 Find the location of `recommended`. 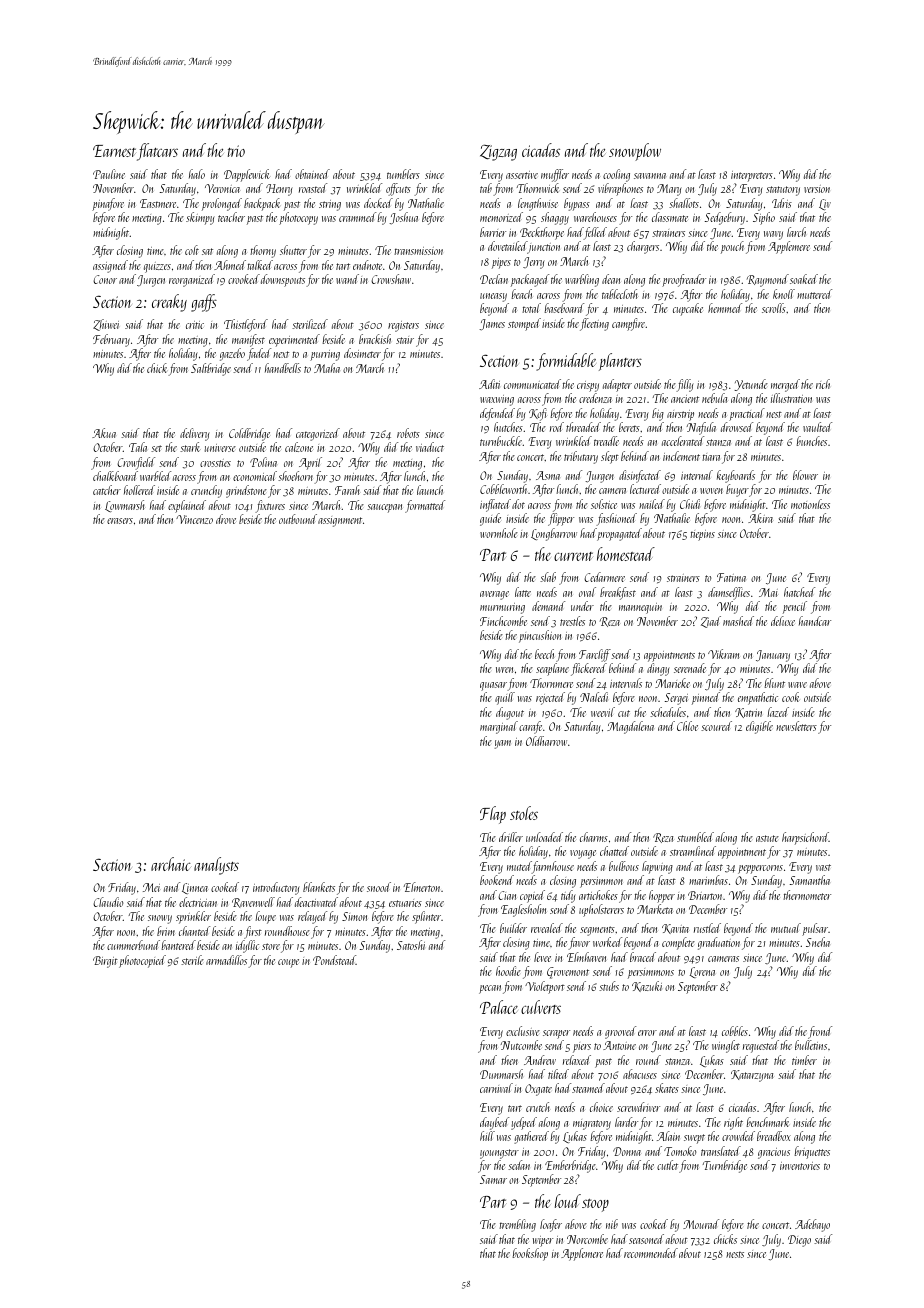

recommended is located at coordinates (651, 1253).
